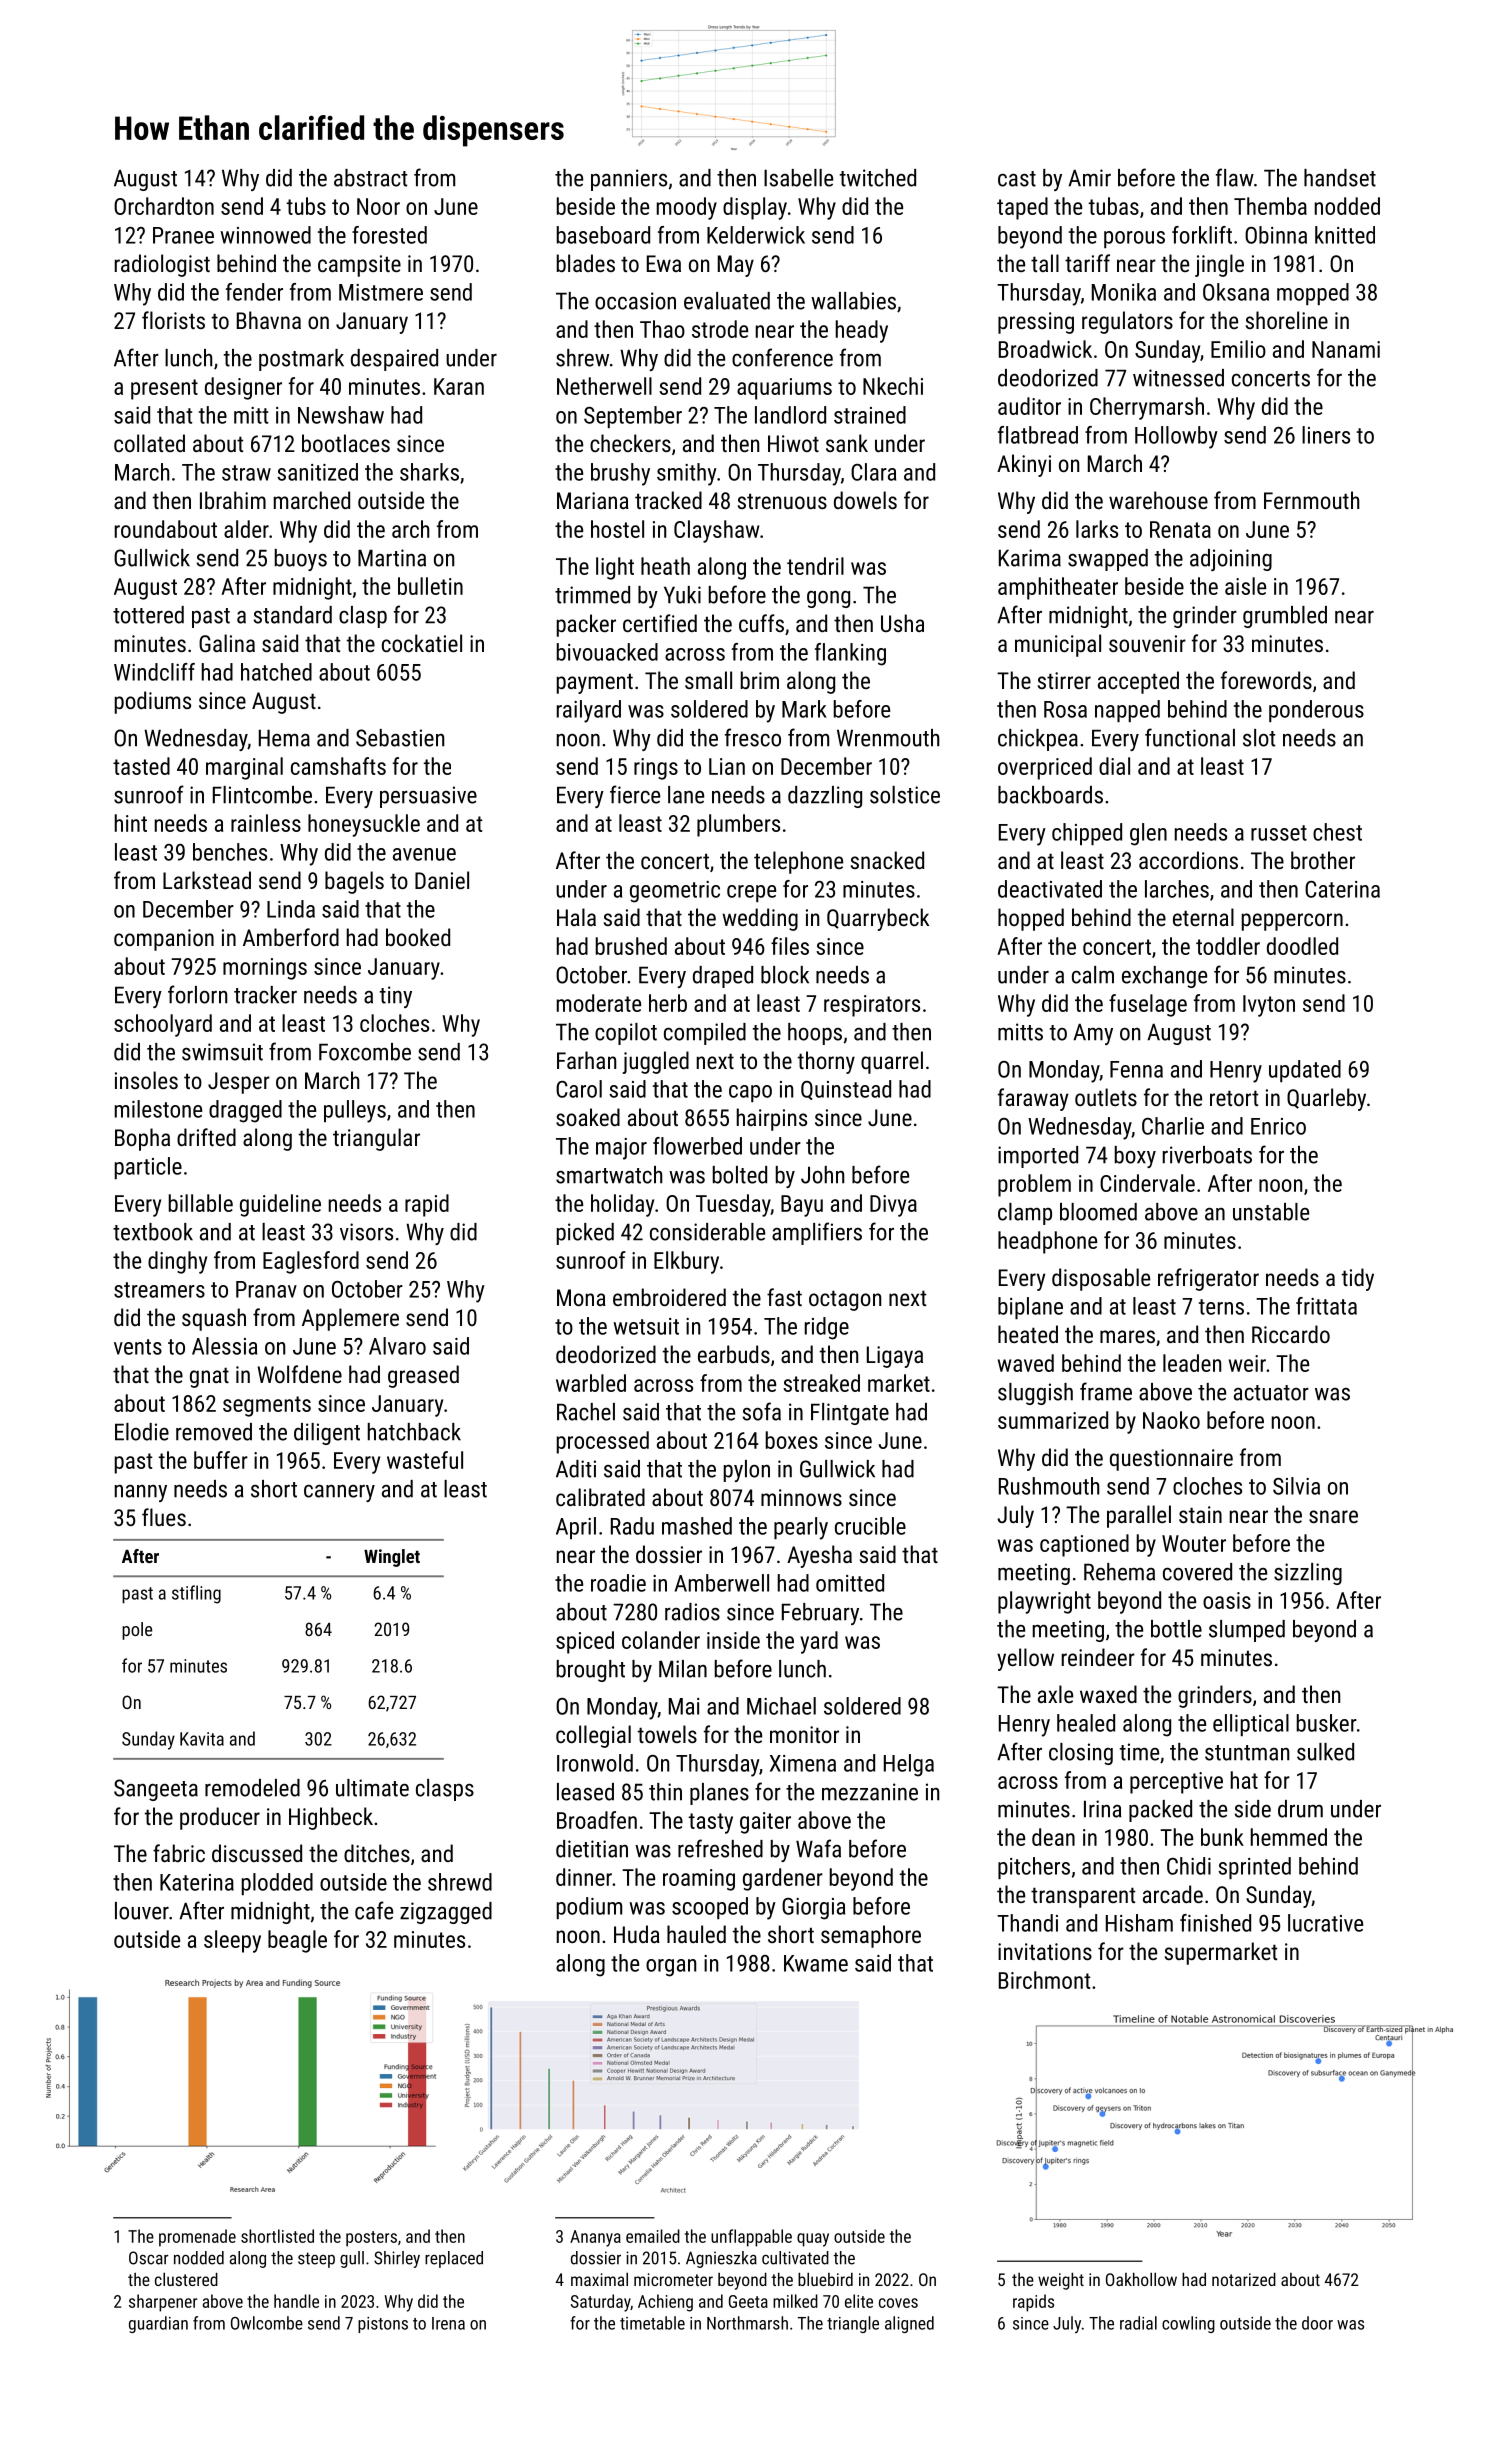  I want to click on handset, so click(1340, 178).
